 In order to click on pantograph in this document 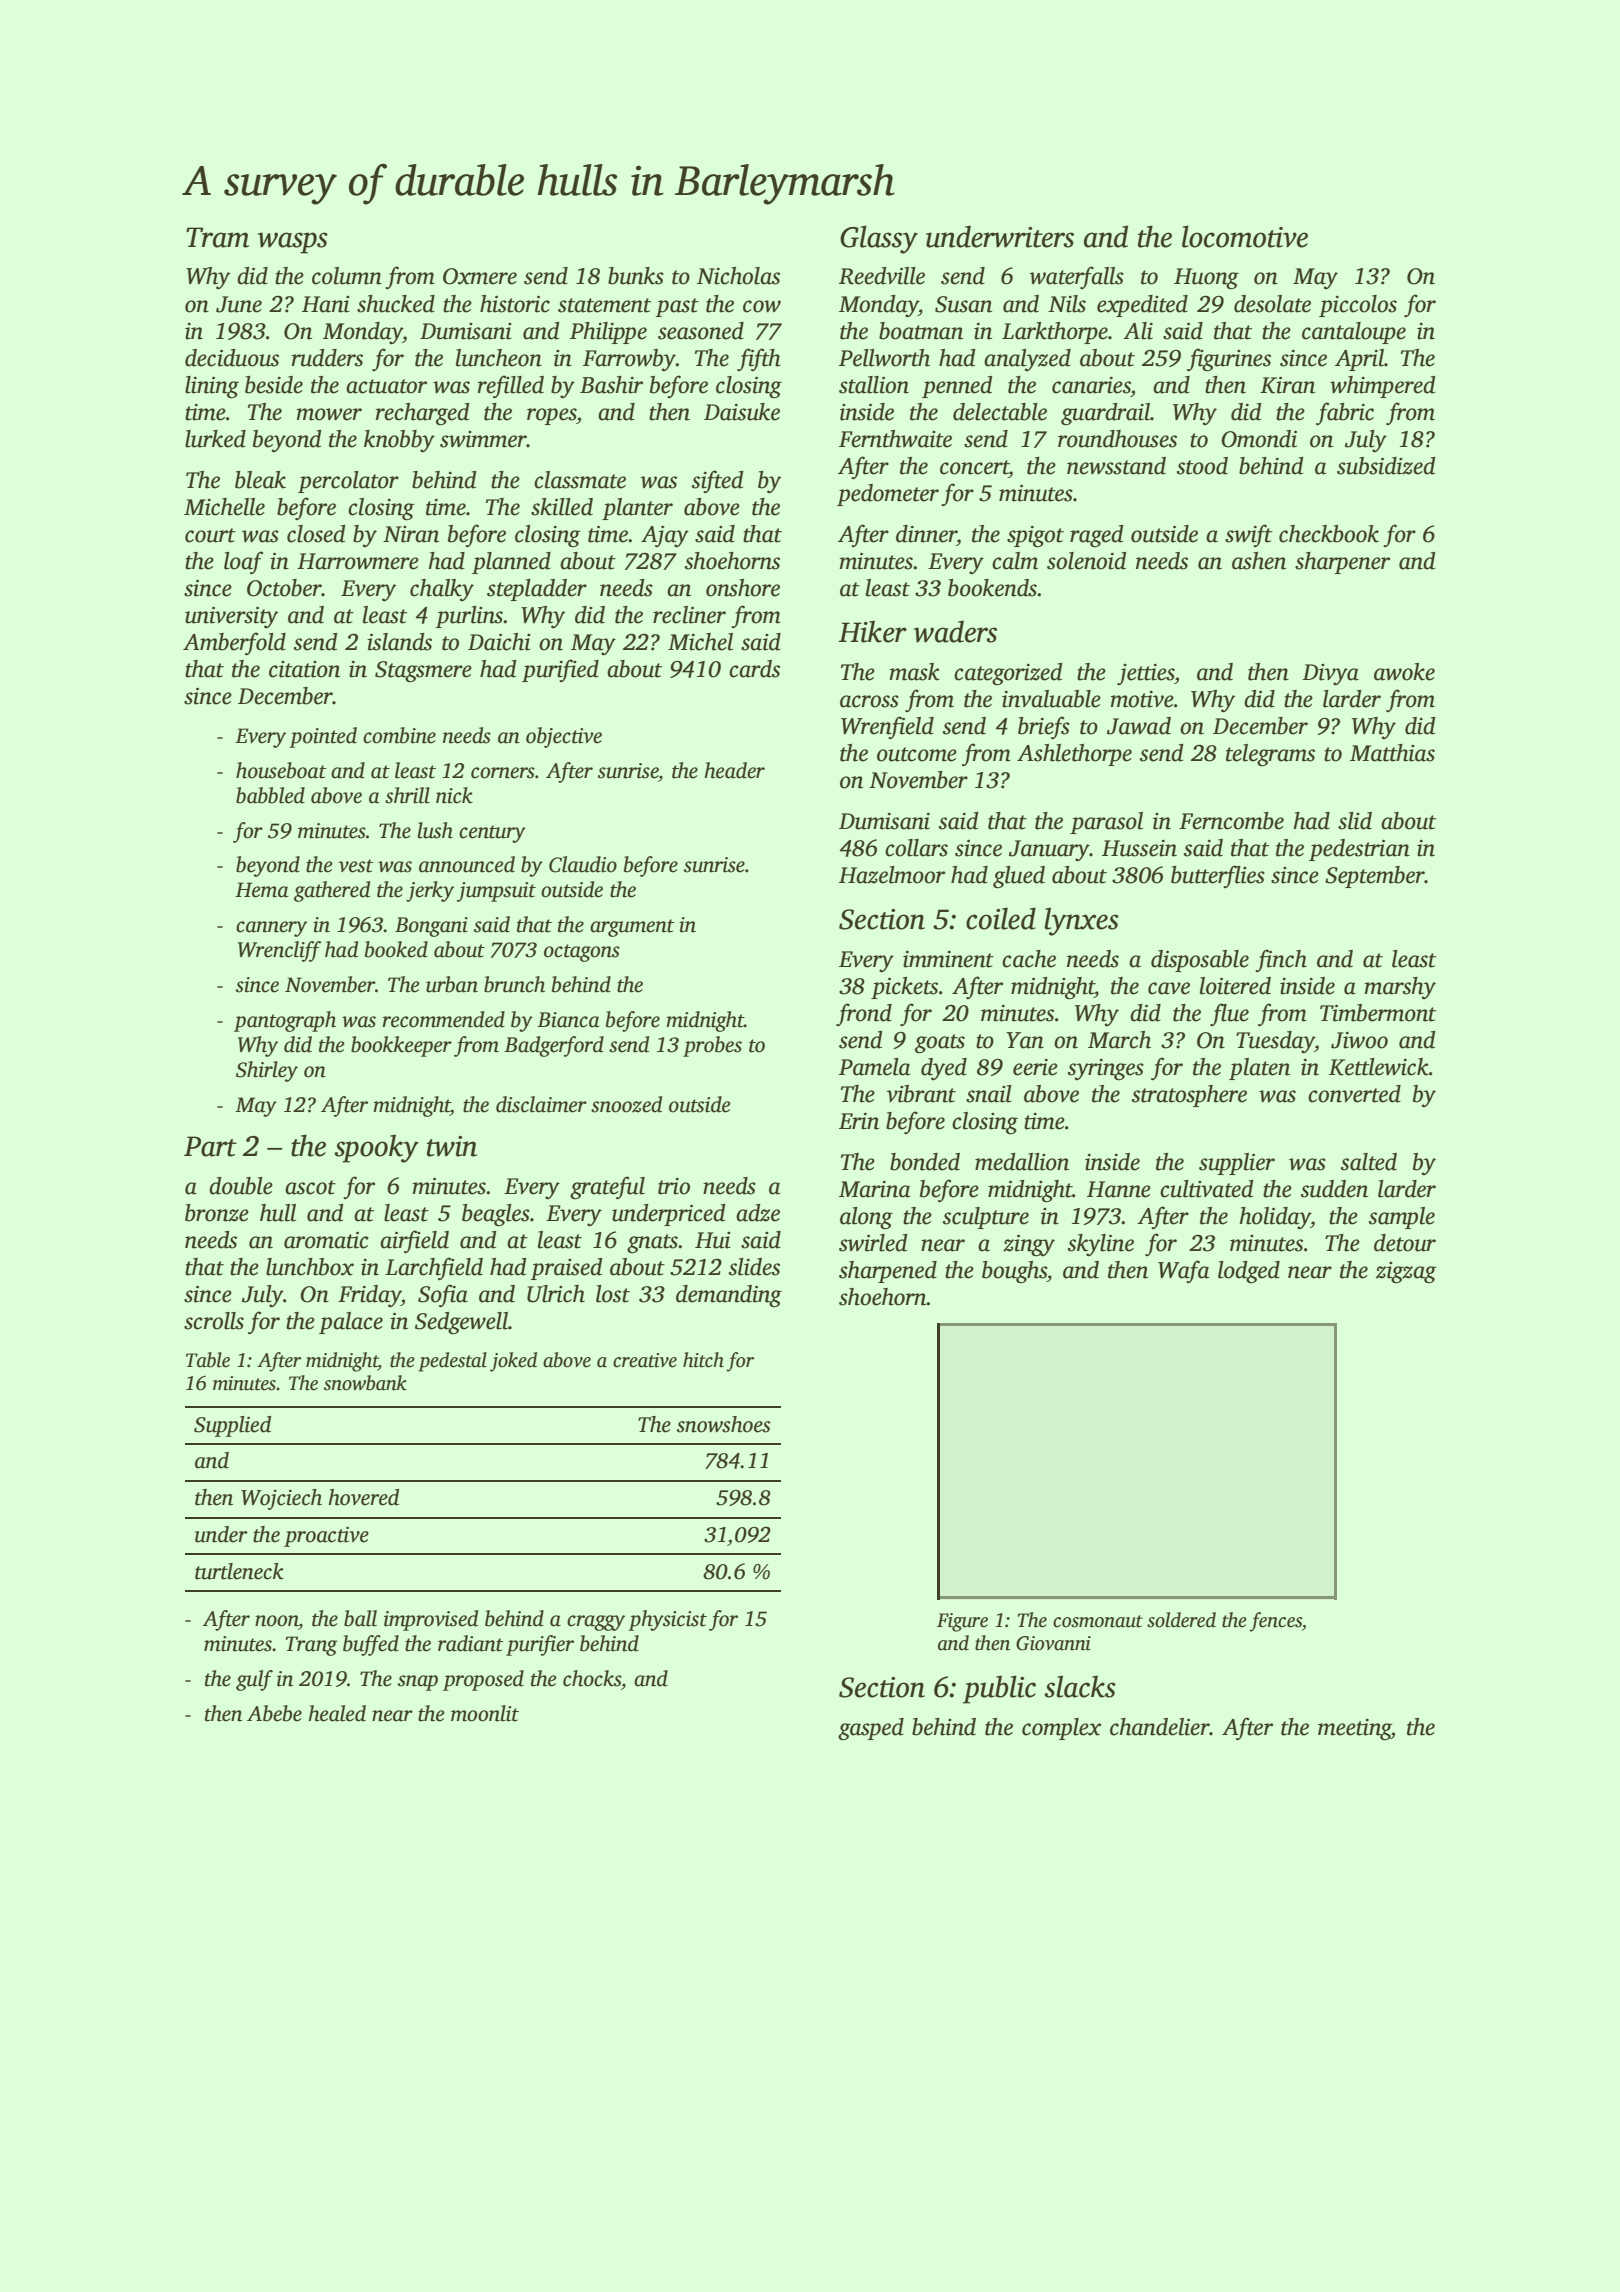, I will do `click(285, 1021)`.
